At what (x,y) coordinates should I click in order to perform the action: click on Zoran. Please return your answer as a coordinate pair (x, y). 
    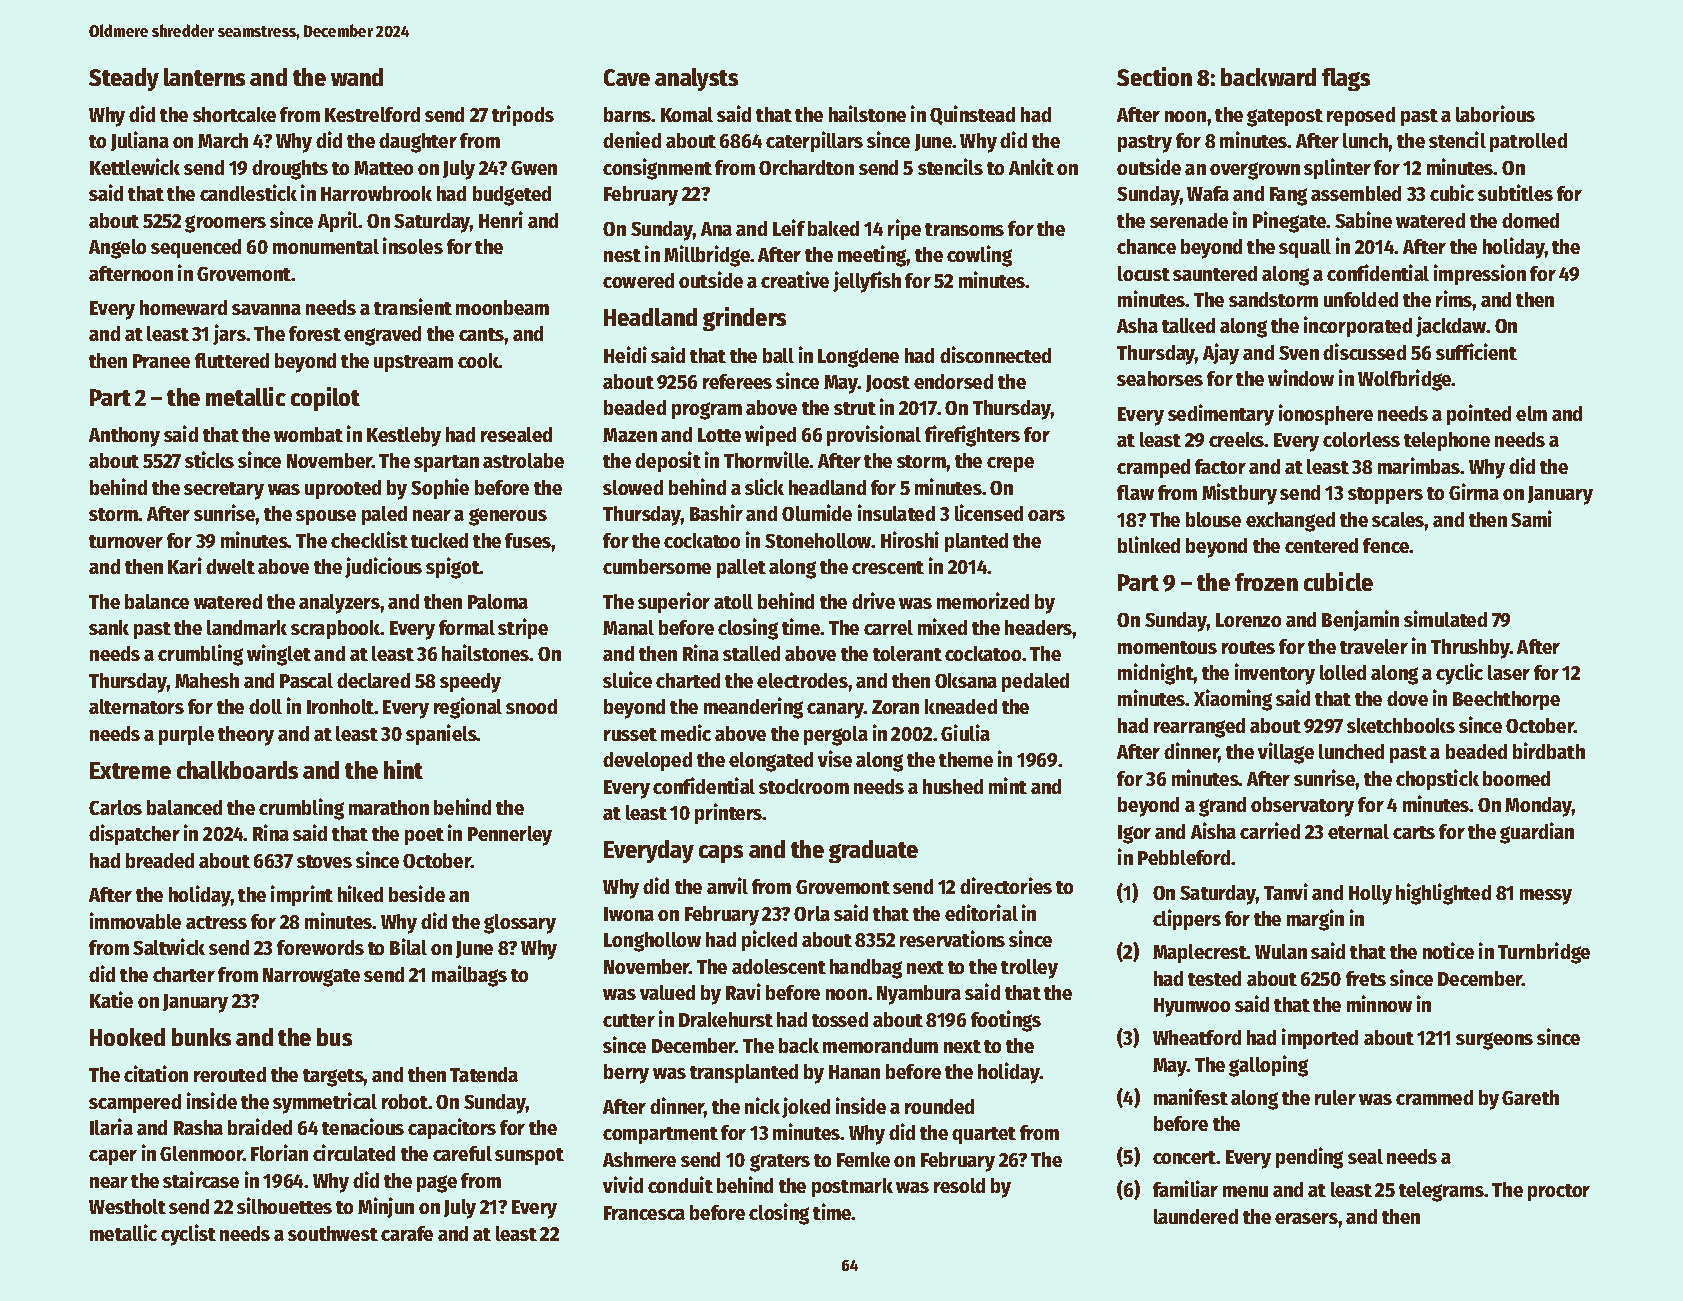
    Looking at the image, I should click on (895, 707).
